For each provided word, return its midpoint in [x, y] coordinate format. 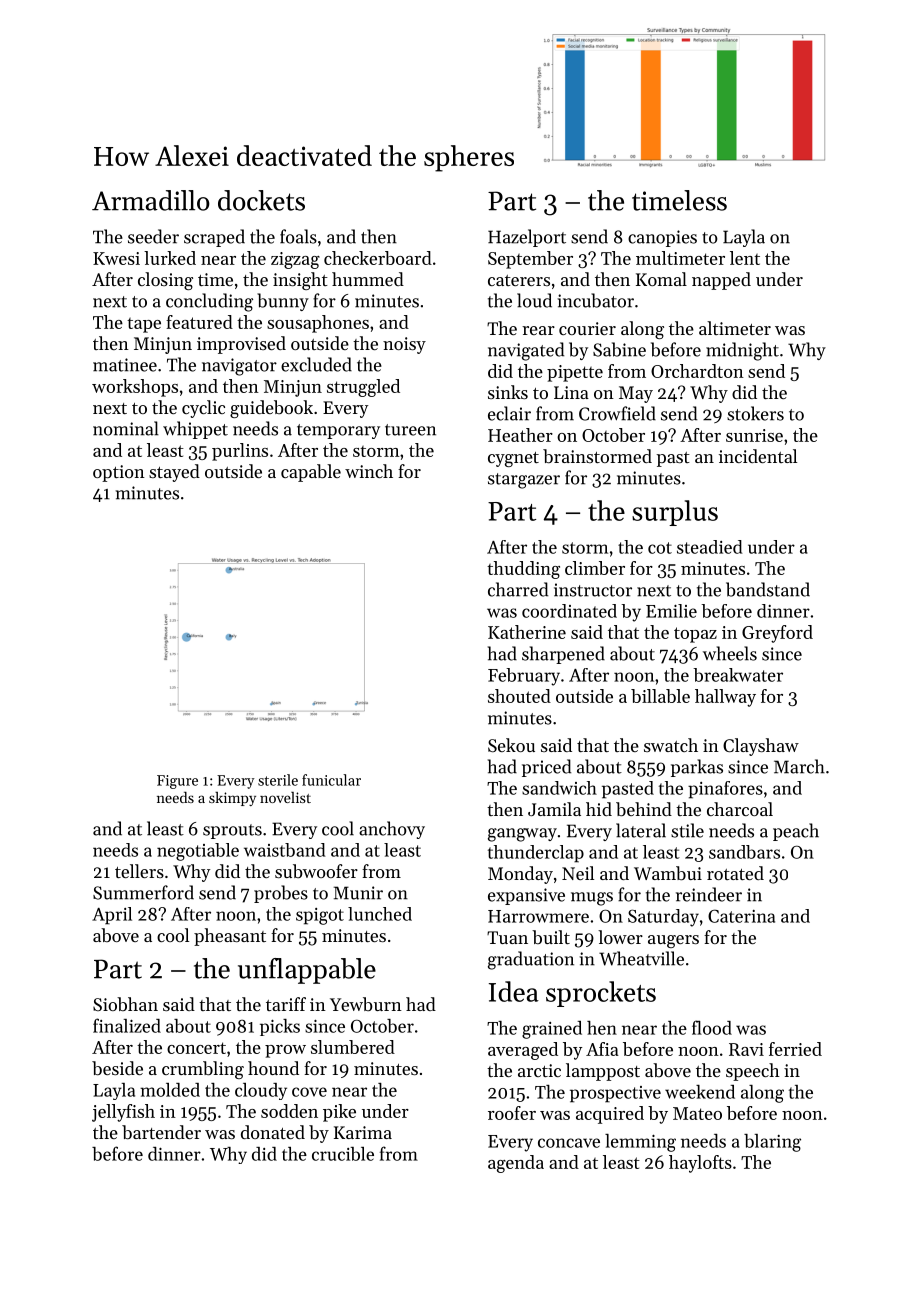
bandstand [768, 589]
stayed [174, 473]
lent [745, 258]
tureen [410, 430]
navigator [239, 367]
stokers [755, 413]
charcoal [740, 809]
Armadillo [151, 200]
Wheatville [641, 958]
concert [196, 1048]
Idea [514, 991]
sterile [278, 780]
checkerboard [378, 258]
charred [518, 589]
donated [273, 1132]
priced [546, 768]
